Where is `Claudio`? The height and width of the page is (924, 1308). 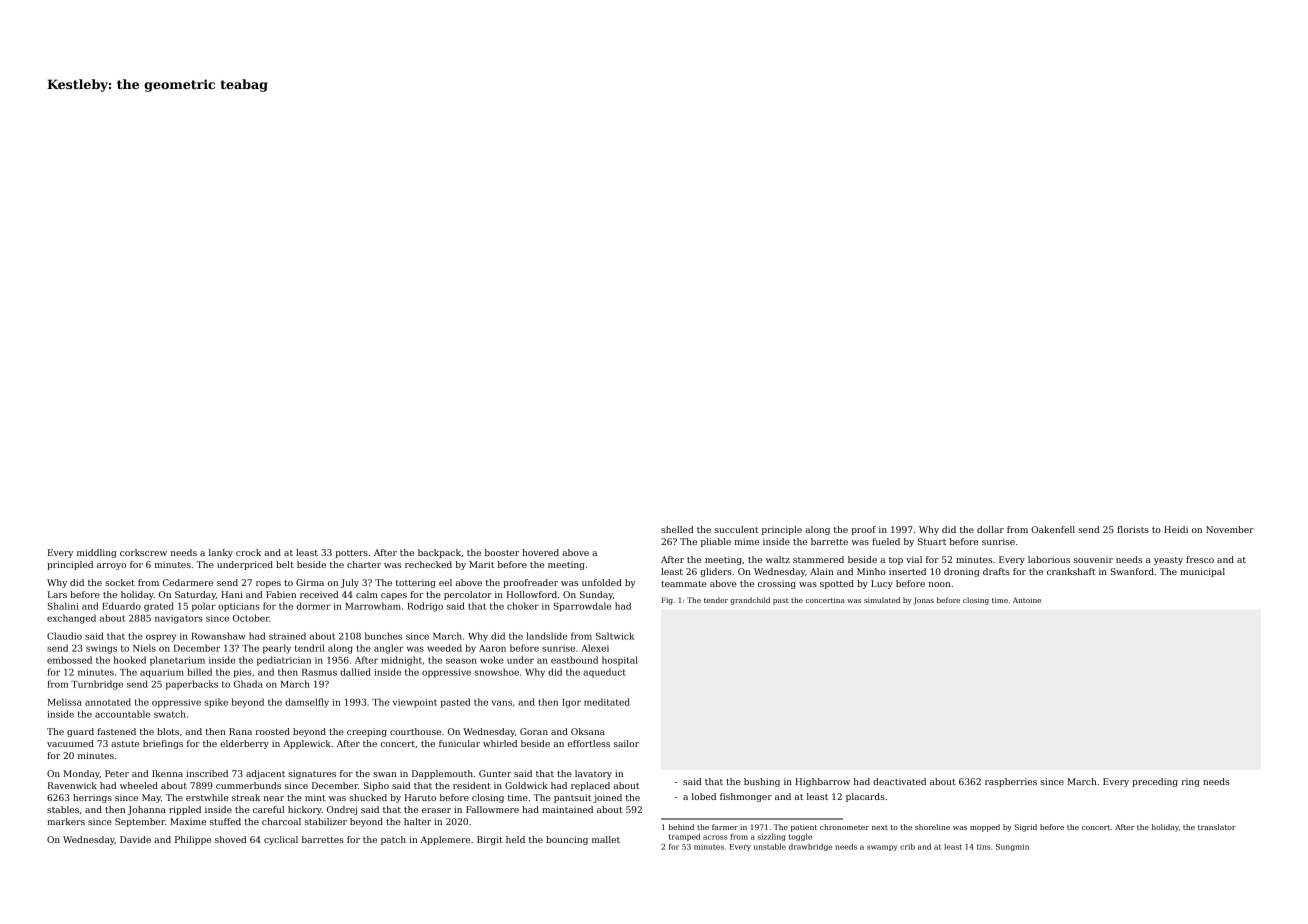
Claudio is located at coordinates (64, 636).
